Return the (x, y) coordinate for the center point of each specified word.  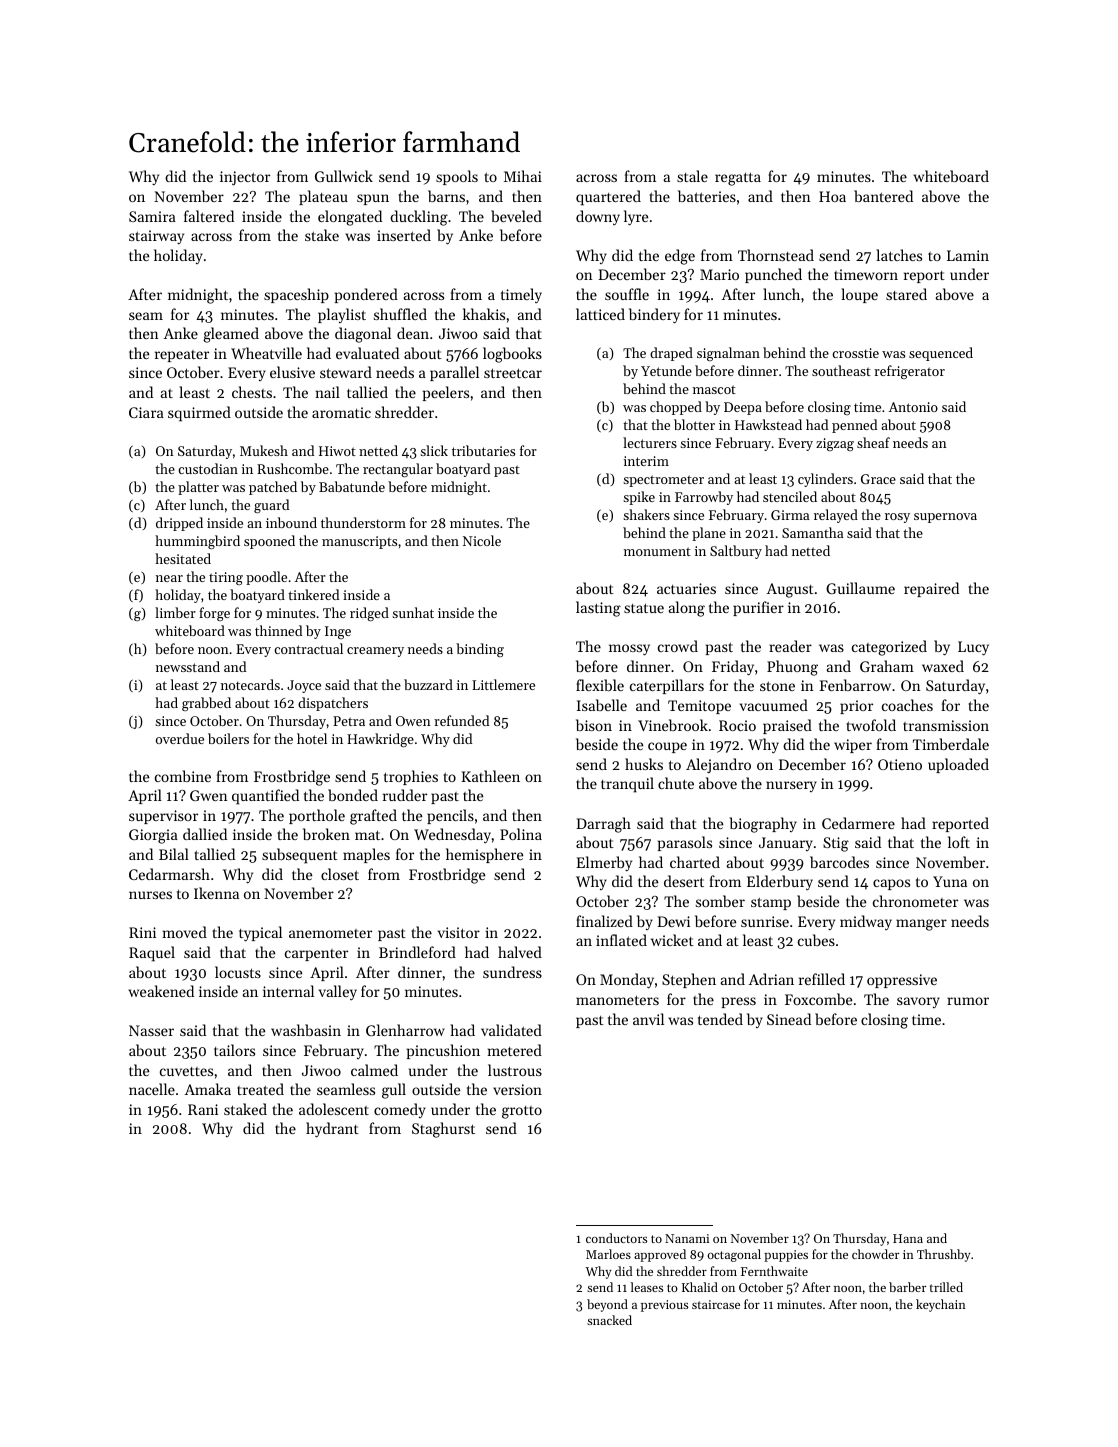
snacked (609, 1320)
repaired (931, 589)
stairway (156, 237)
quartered (608, 198)
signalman (728, 354)
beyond (607, 1305)
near (169, 578)
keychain (941, 1305)
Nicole (482, 540)
